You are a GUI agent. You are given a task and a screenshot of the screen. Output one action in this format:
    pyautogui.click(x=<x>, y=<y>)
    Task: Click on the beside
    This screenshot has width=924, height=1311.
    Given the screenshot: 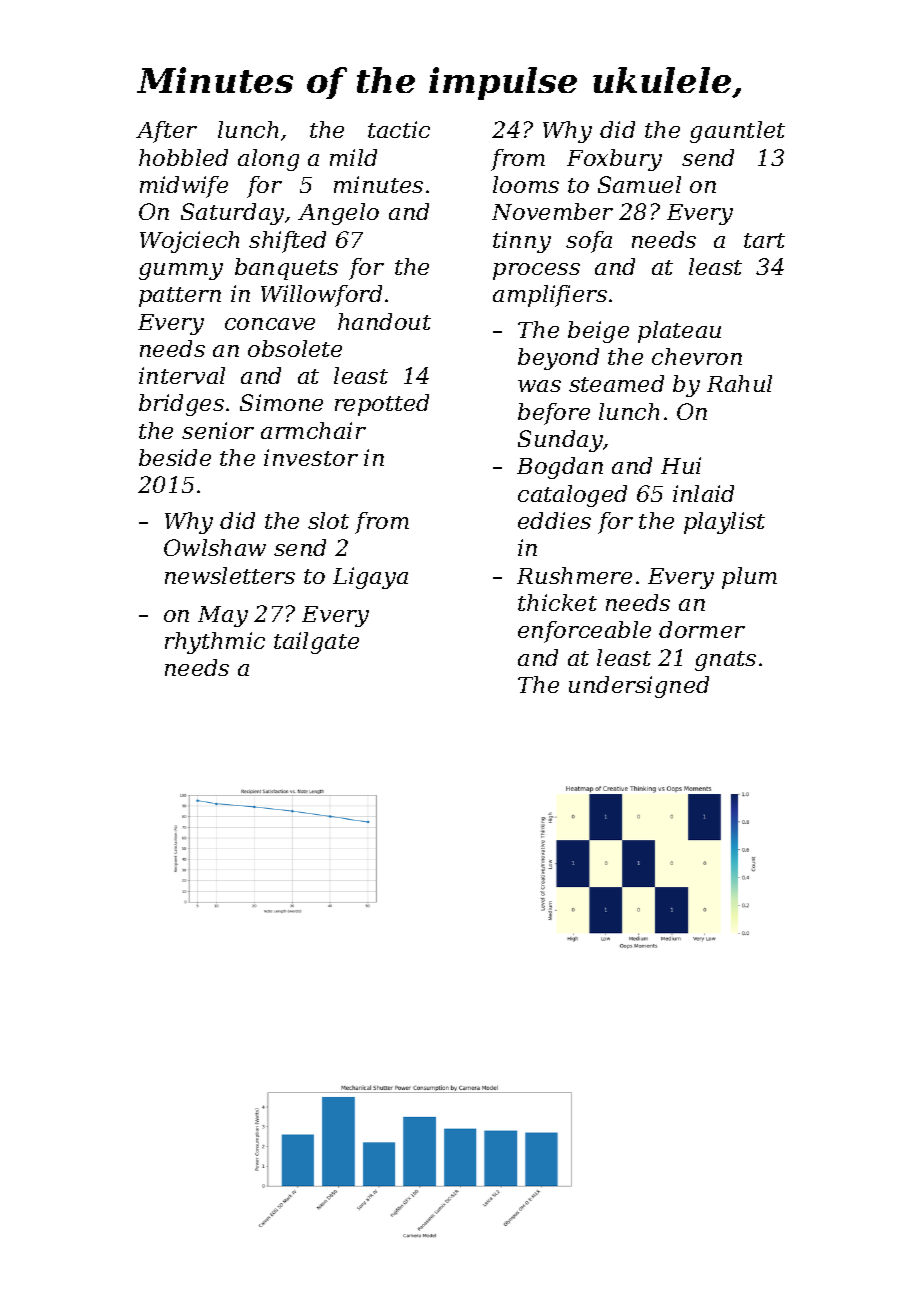 What is the action you would take?
    pyautogui.click(x=175, y=457)
